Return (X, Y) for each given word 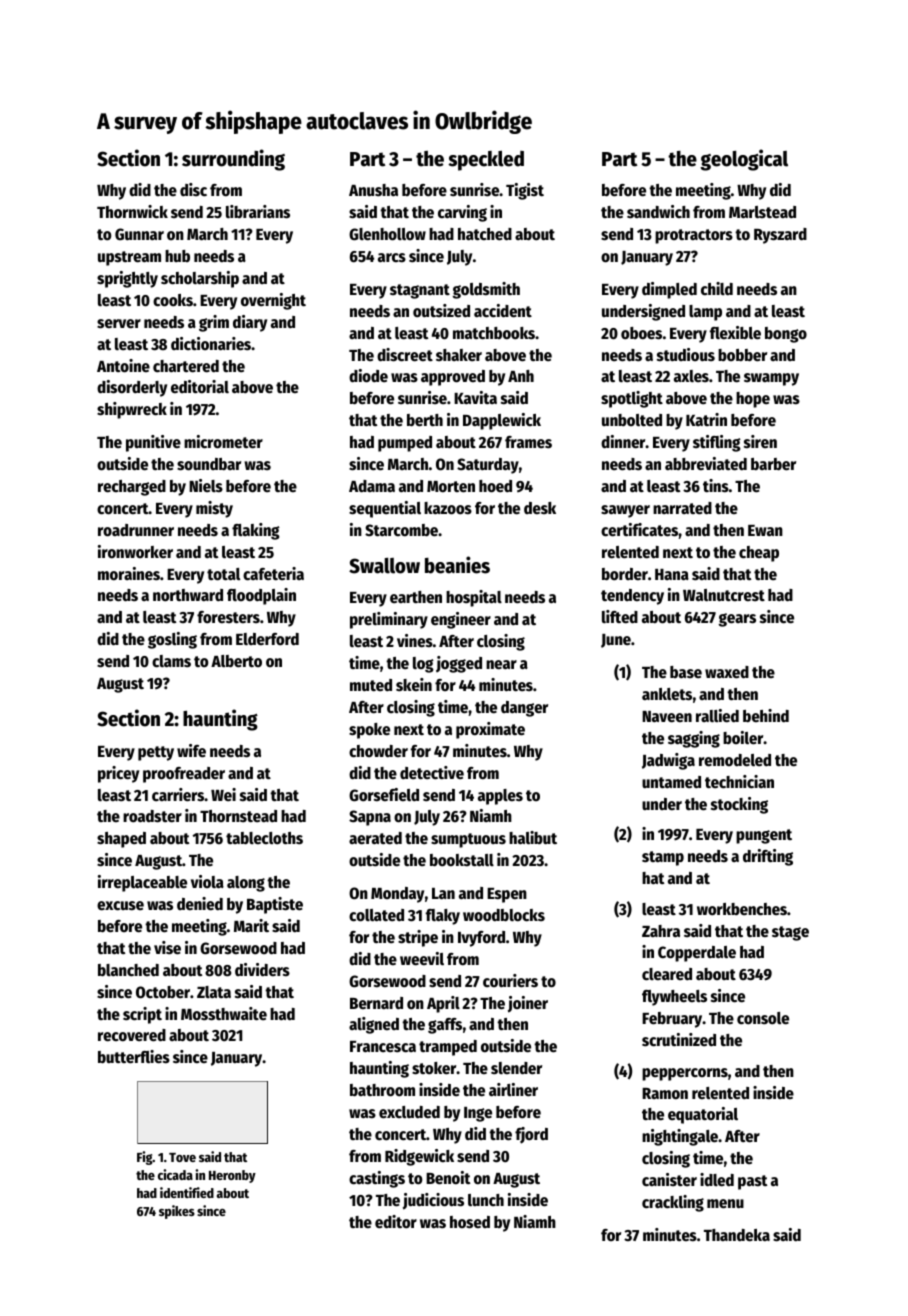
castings (377, 1179)
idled (717, 1180)
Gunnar (139, 234)
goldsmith (486, 290)
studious (686, 355)
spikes (177, 1212)
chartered (186, 366)
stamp (663, 858)
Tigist (525, 191)
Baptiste (275, 905)
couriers (510, 981)
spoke (369, 731)
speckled (486, 160)
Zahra (661, 931)
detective (432, 773)
